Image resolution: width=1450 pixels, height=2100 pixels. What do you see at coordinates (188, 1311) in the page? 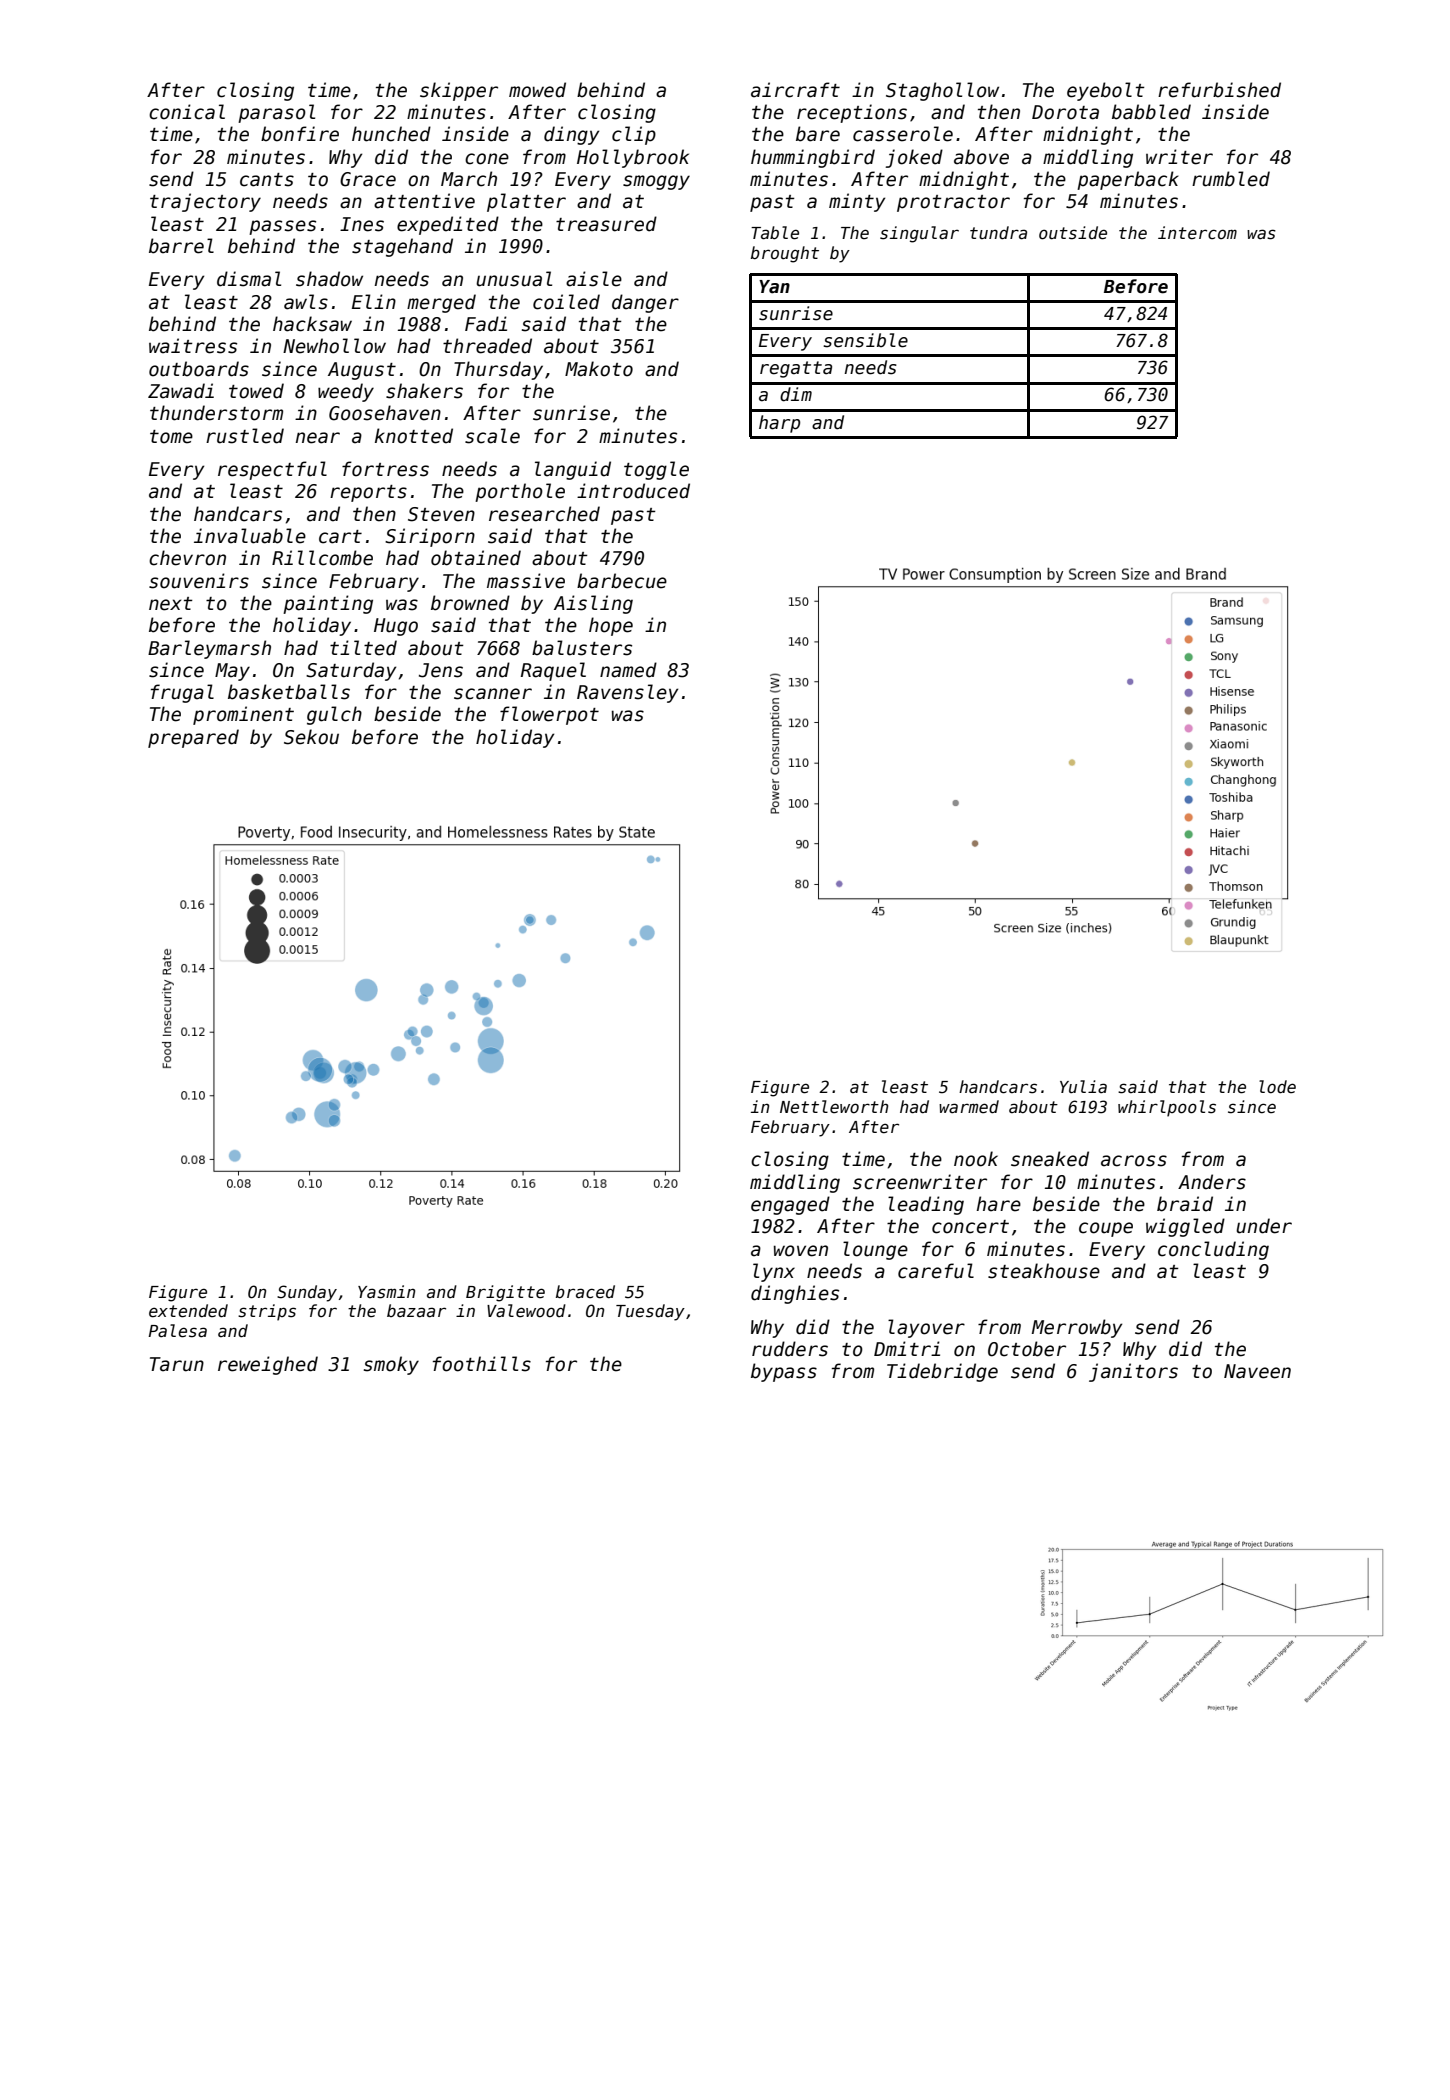
I see `extended` at bounding box center [188, 1311].
